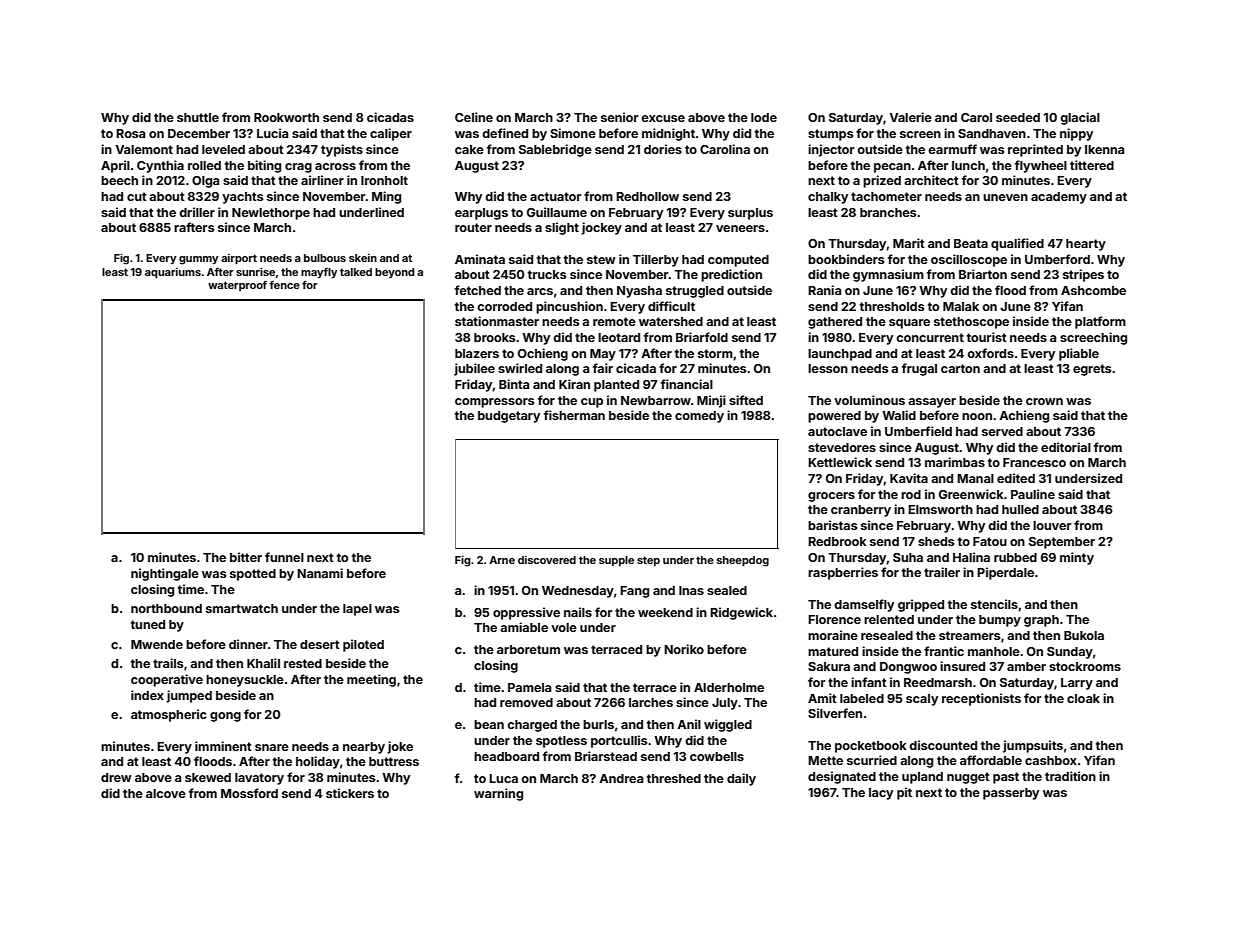 Image resolution: width=1233 pixels, height=952 pixels. What do you see at coordinates (830, 135) in the screenshot?
I see `stumps` at bounding box center [830, 135].
